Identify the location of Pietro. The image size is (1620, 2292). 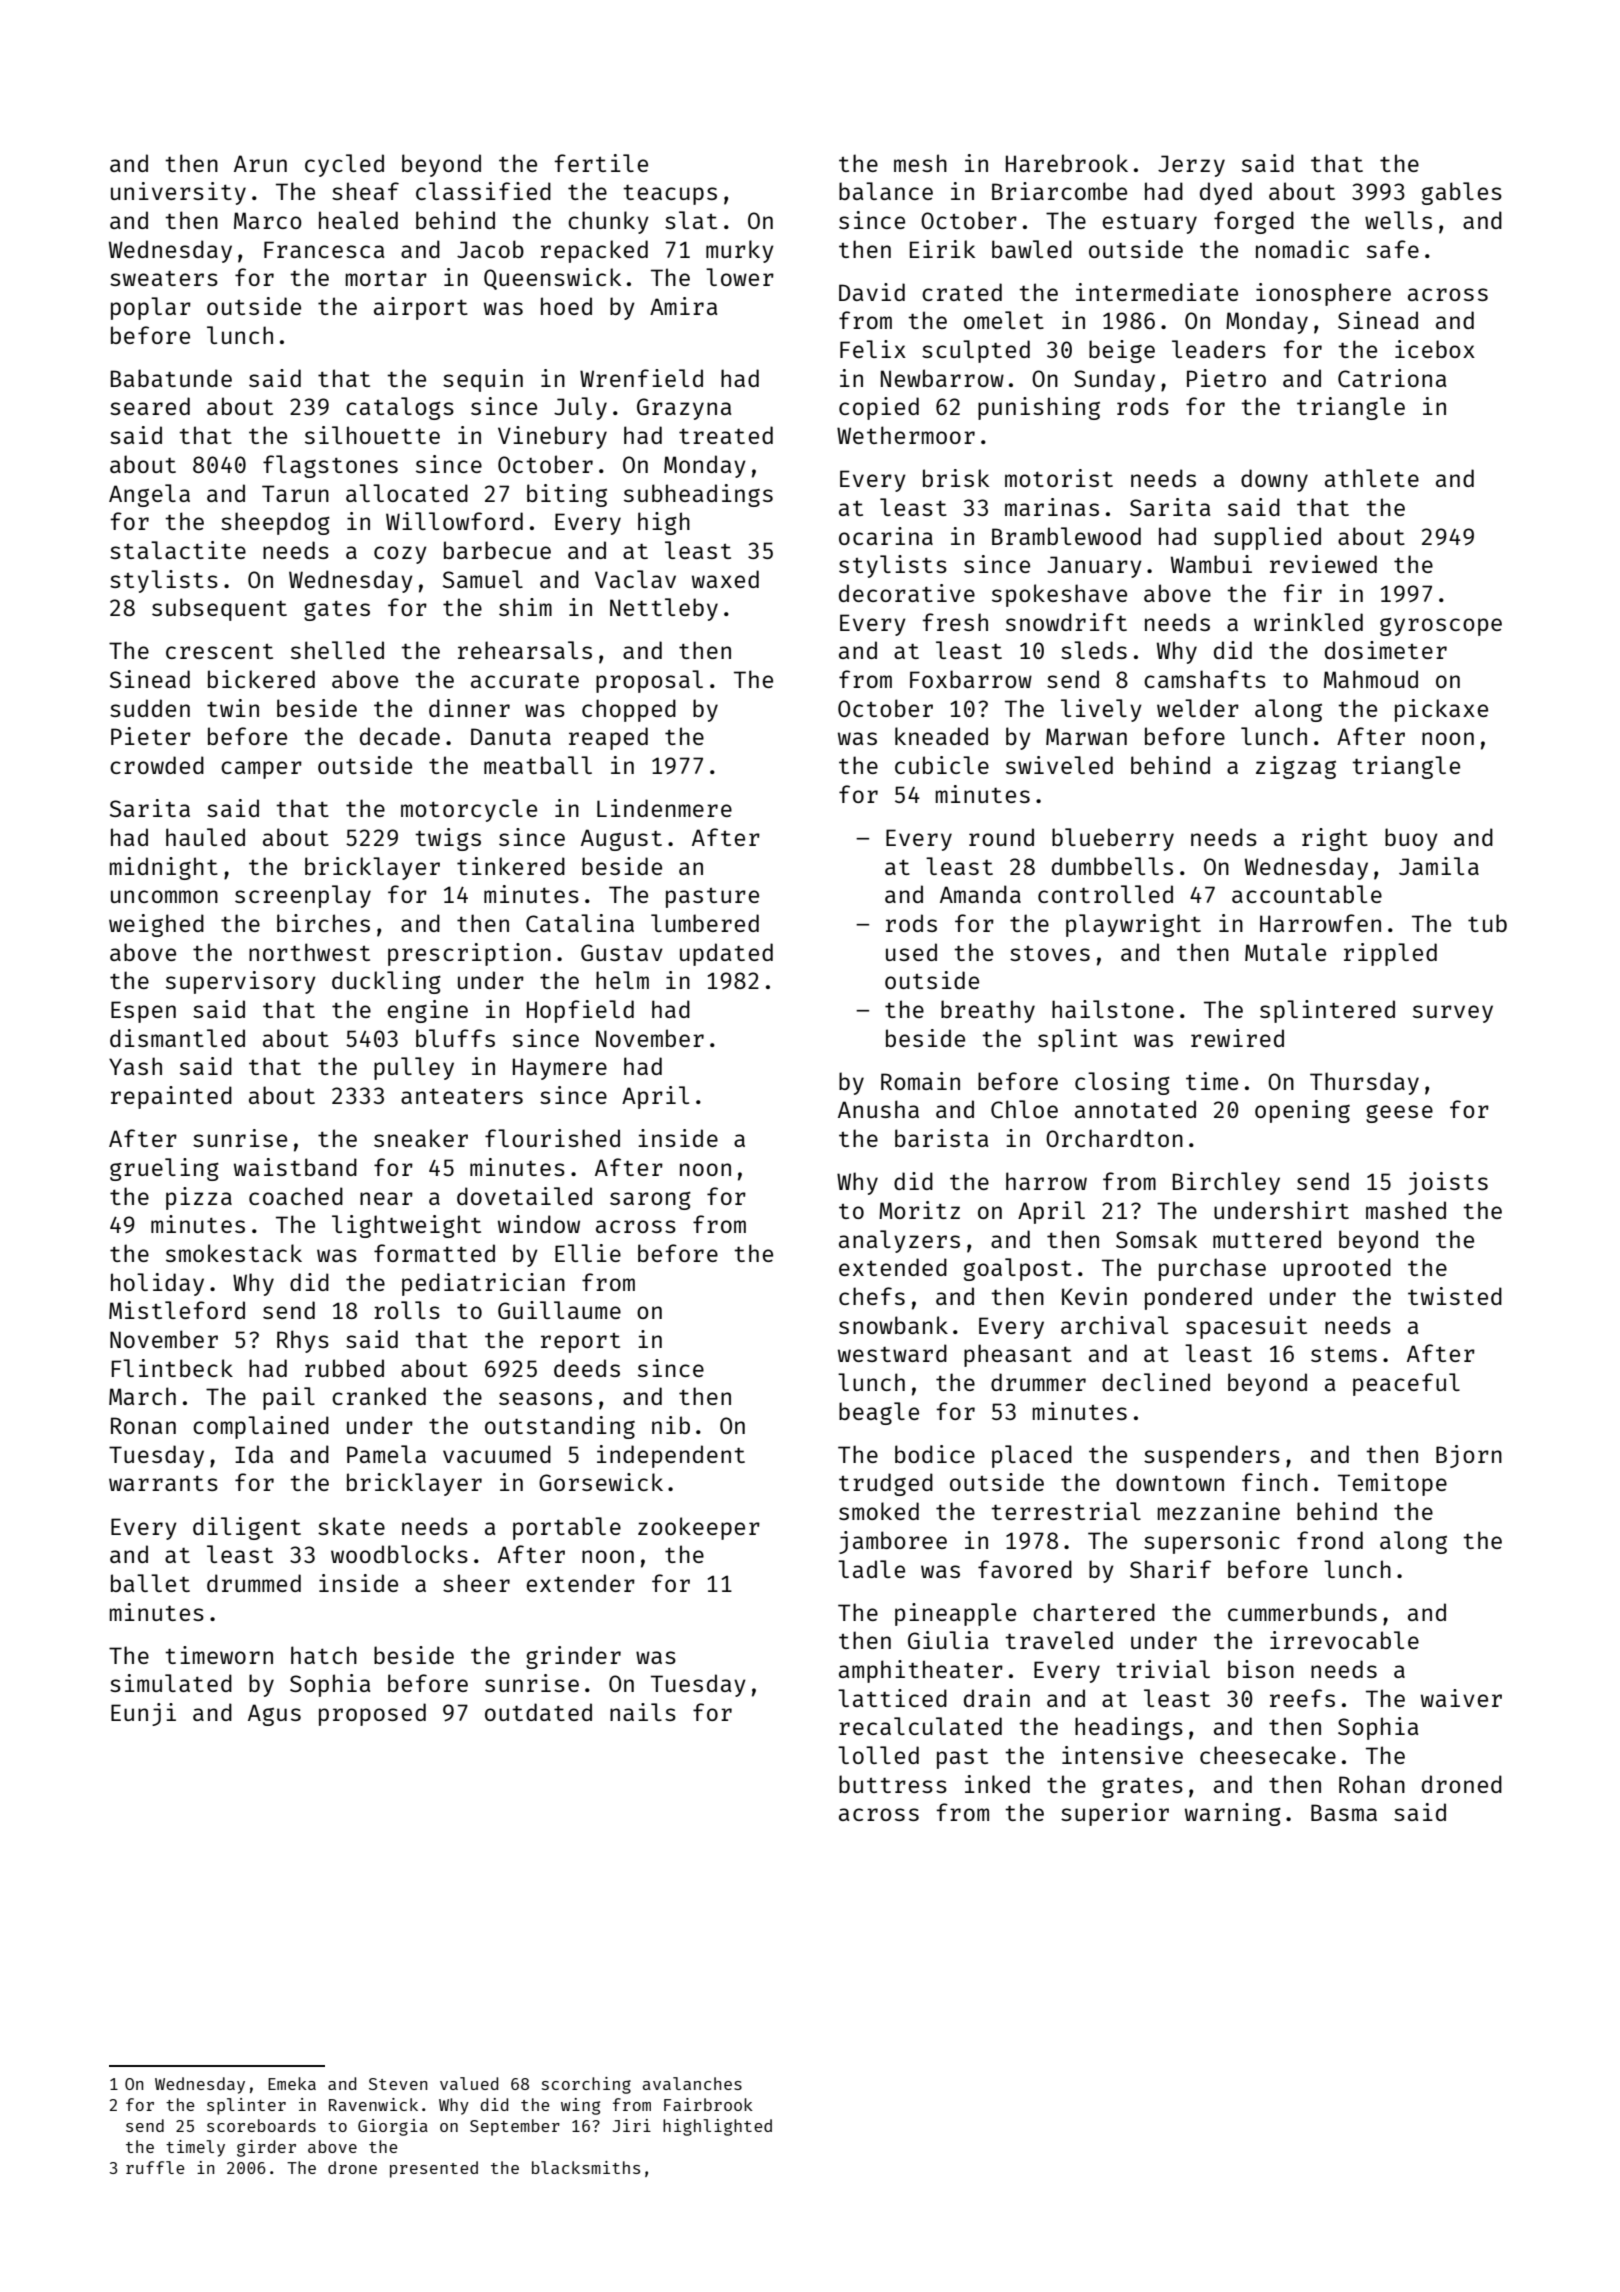
(1226, 378).
